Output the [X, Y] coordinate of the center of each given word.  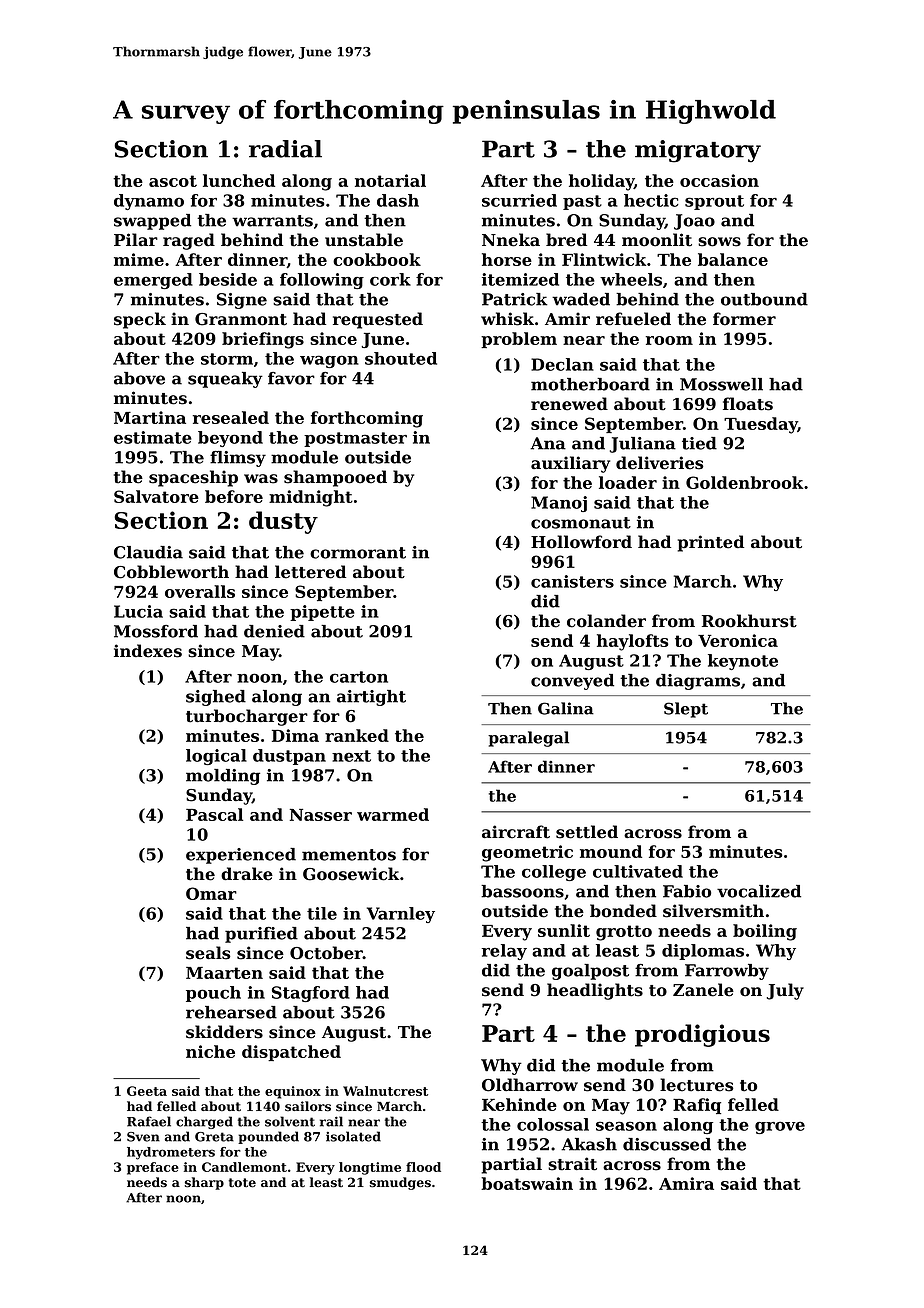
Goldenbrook [744, 482]
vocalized [759, 891]
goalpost [590, 972]
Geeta [147, 1091]
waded [581, 299]
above [139, 378]
